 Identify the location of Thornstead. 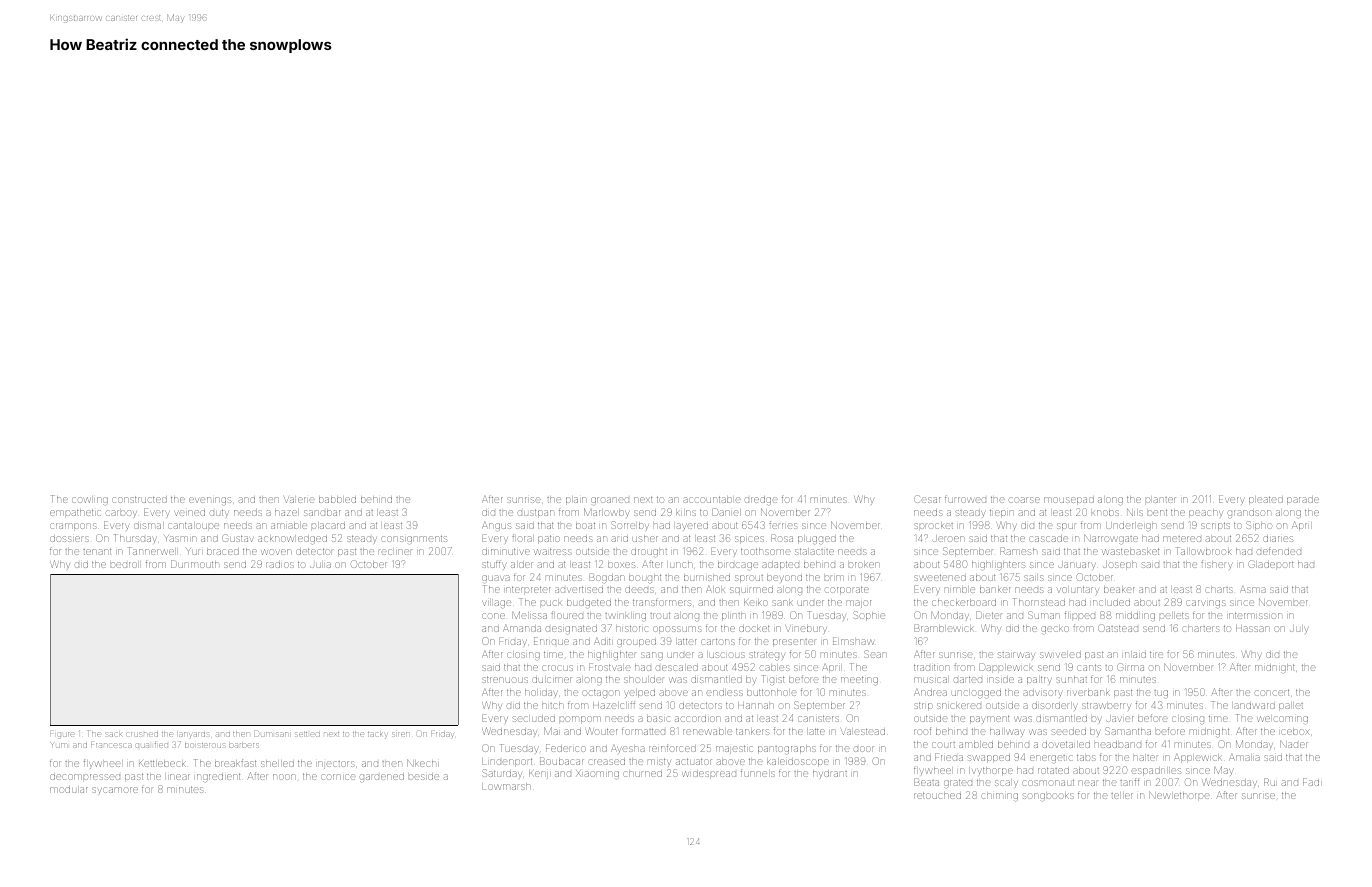
(1039, 602).
